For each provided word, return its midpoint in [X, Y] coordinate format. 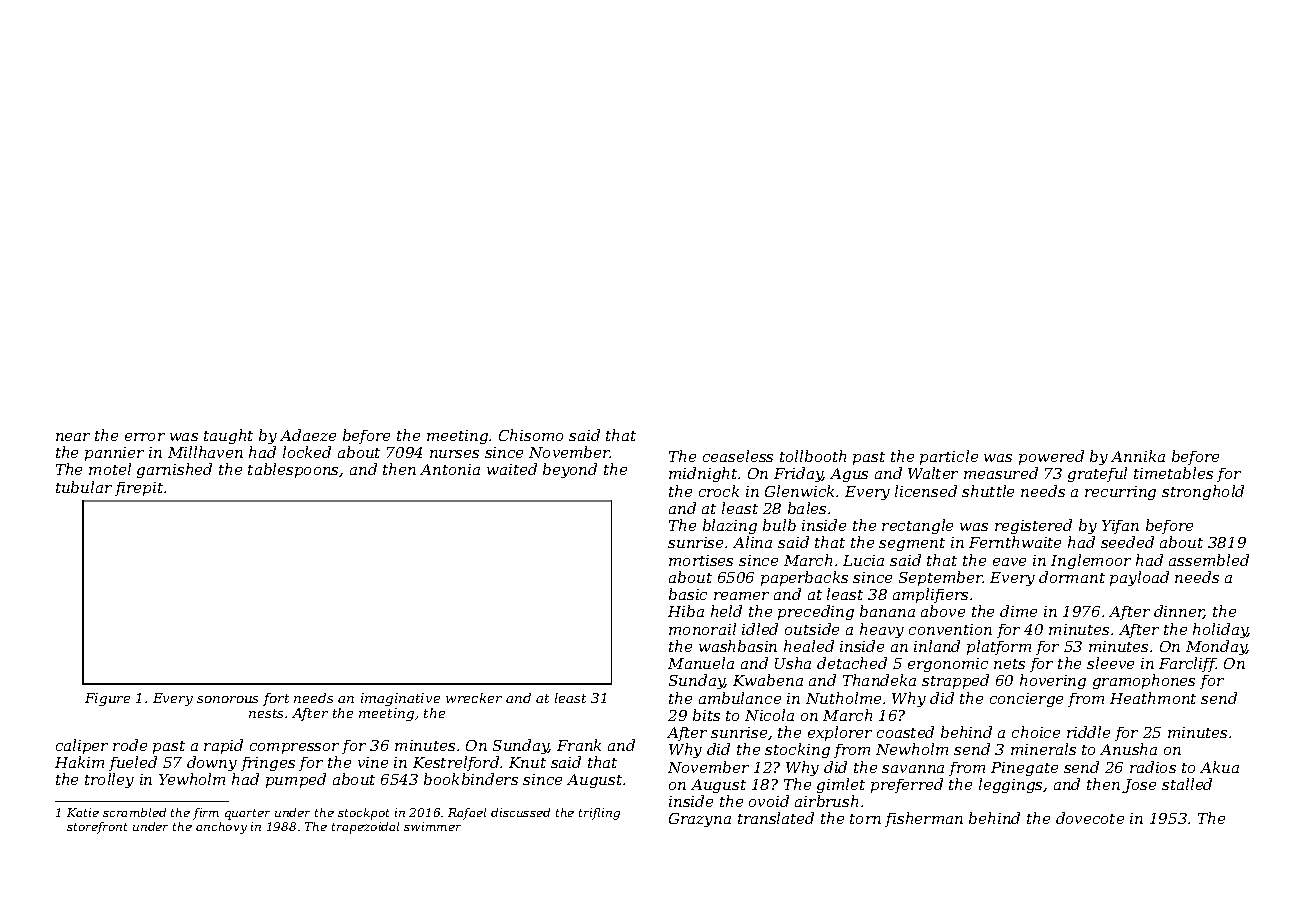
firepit [139, 489]
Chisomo [531, 435]
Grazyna [700, 820]
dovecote [1090, 818]
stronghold [1203, 492]
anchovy [221, 828]
